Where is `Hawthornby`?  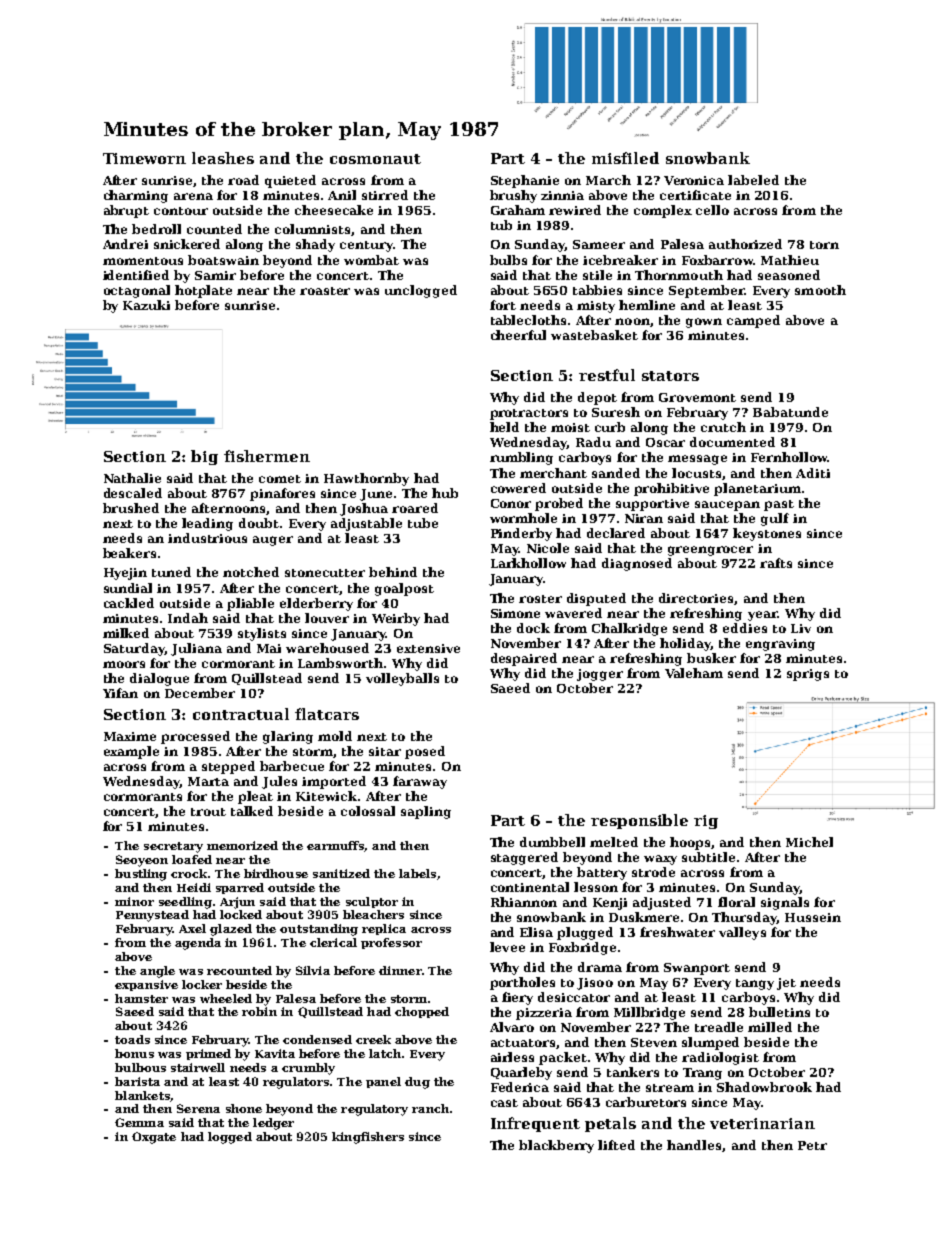 Hawthornby is located at coordinates (366, 479).
